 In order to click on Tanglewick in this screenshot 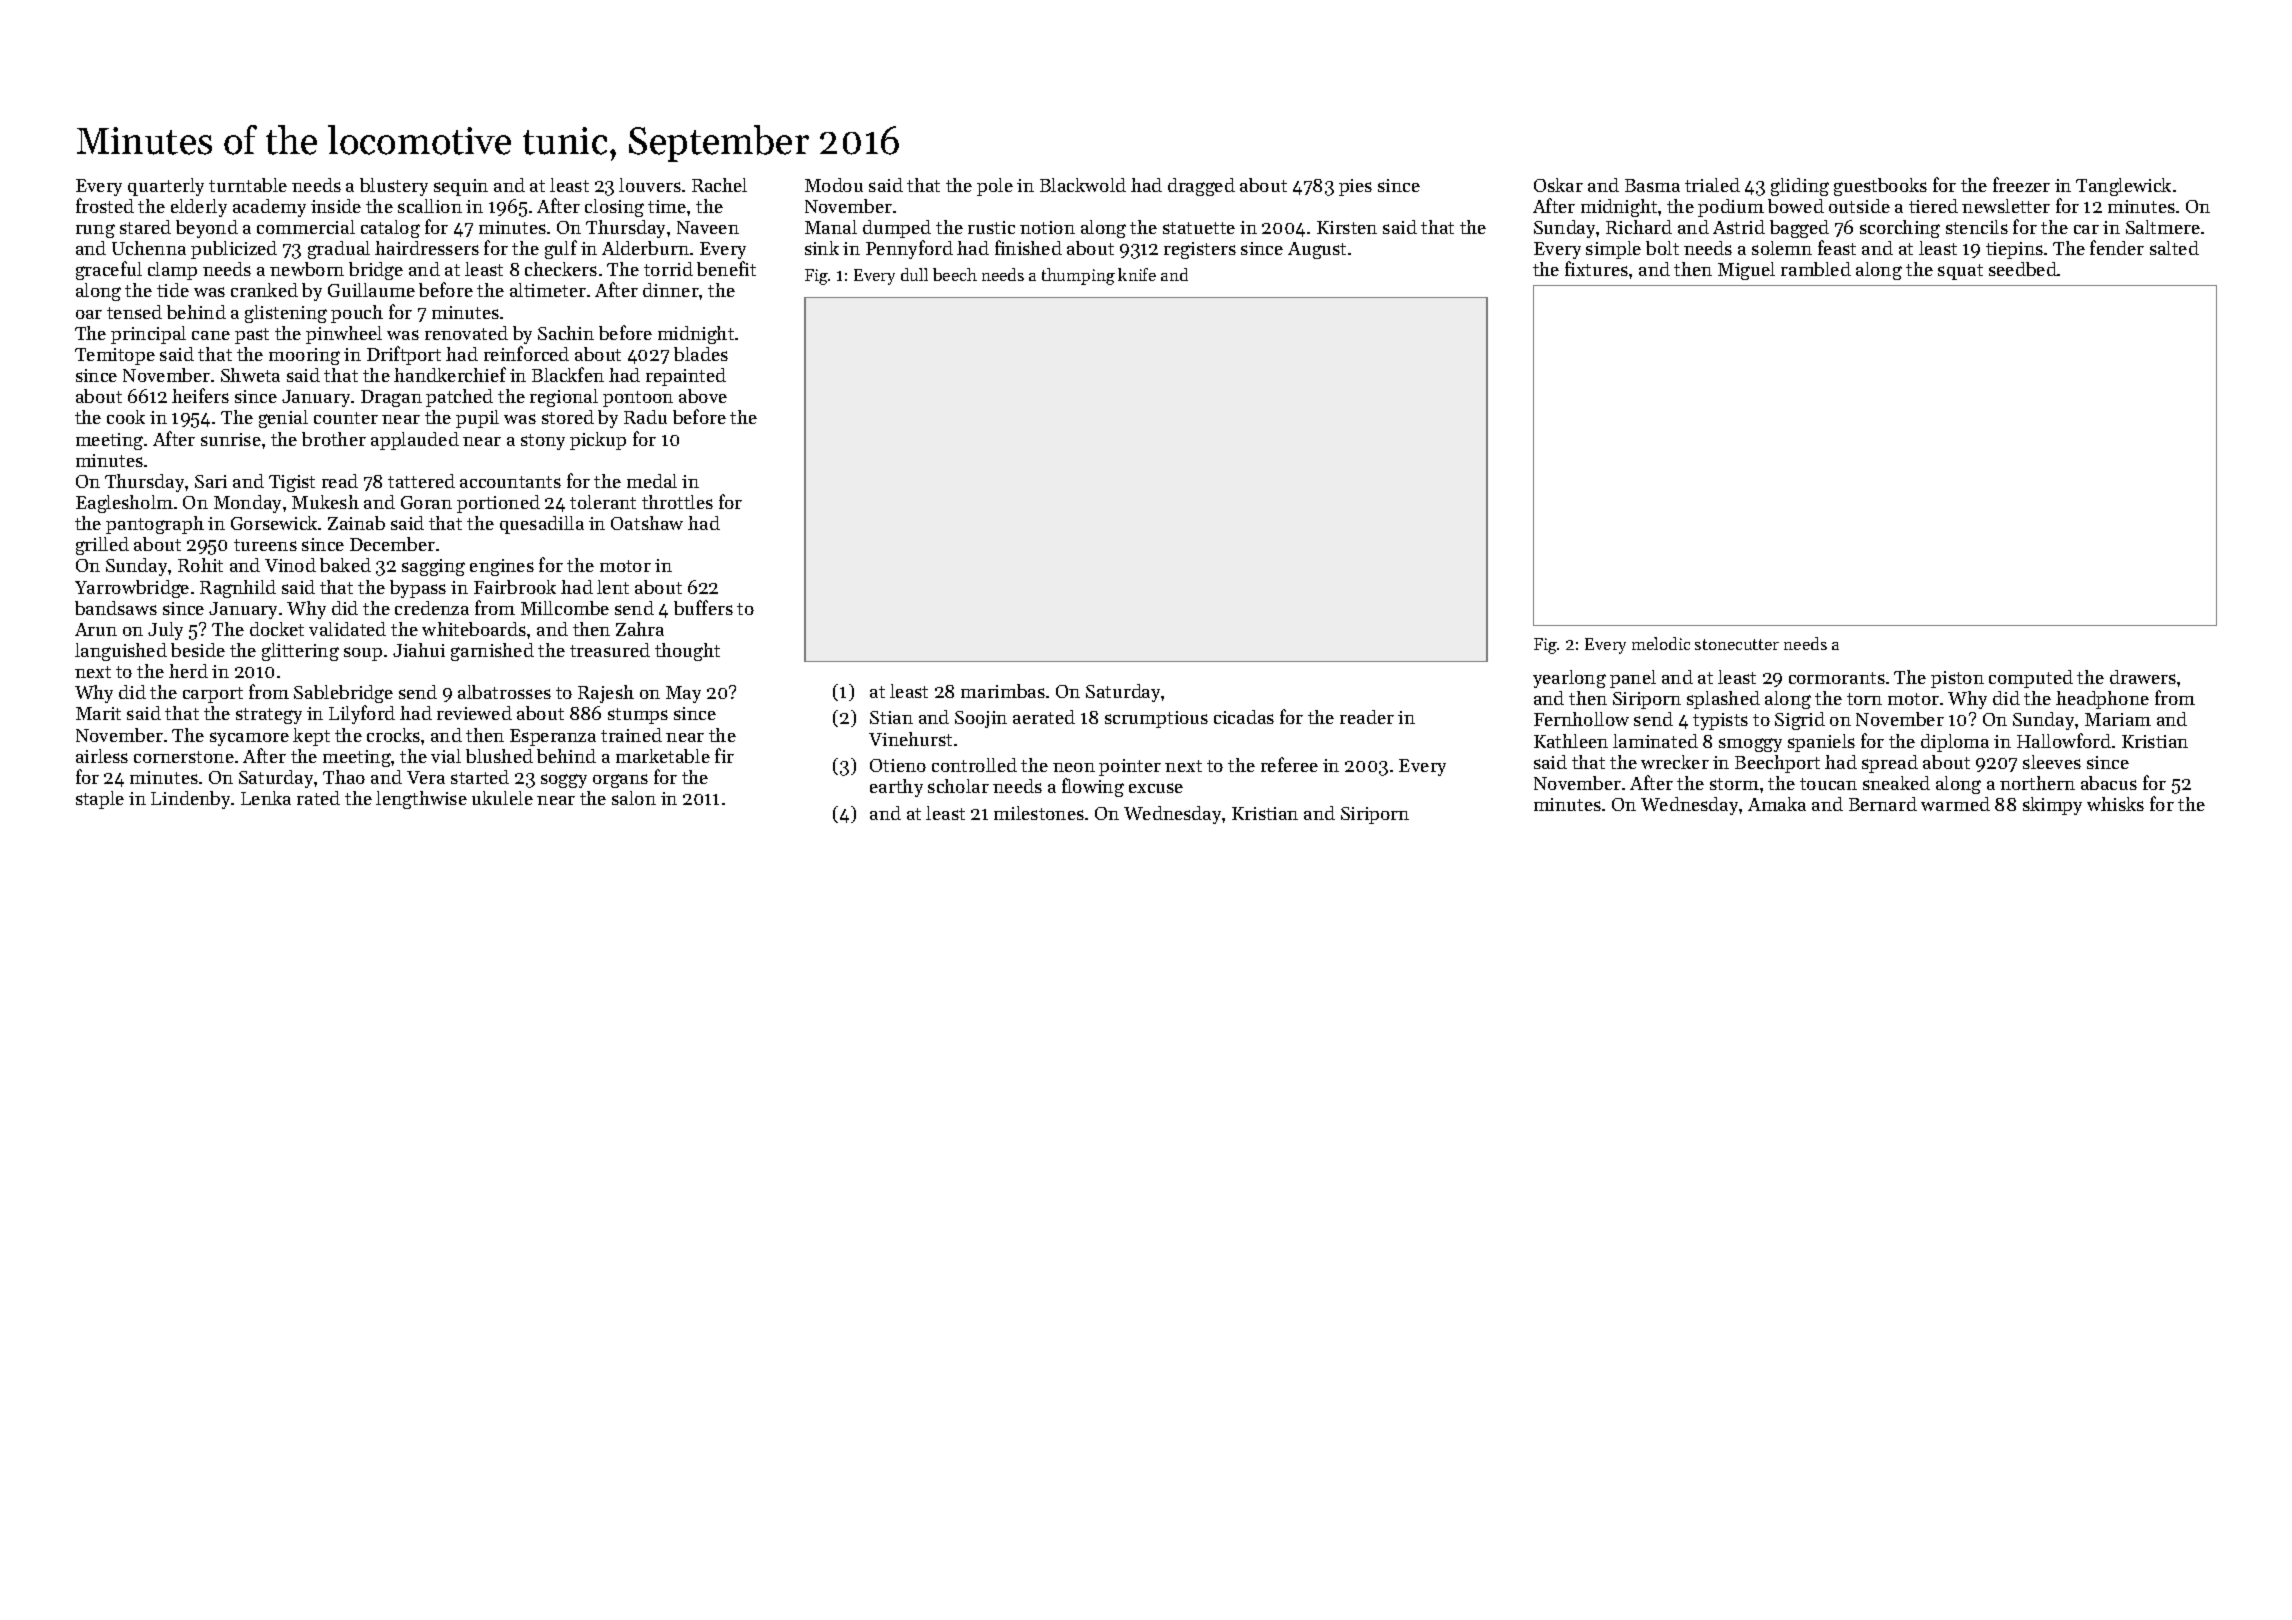, I will do `click(2123, 187)`.
